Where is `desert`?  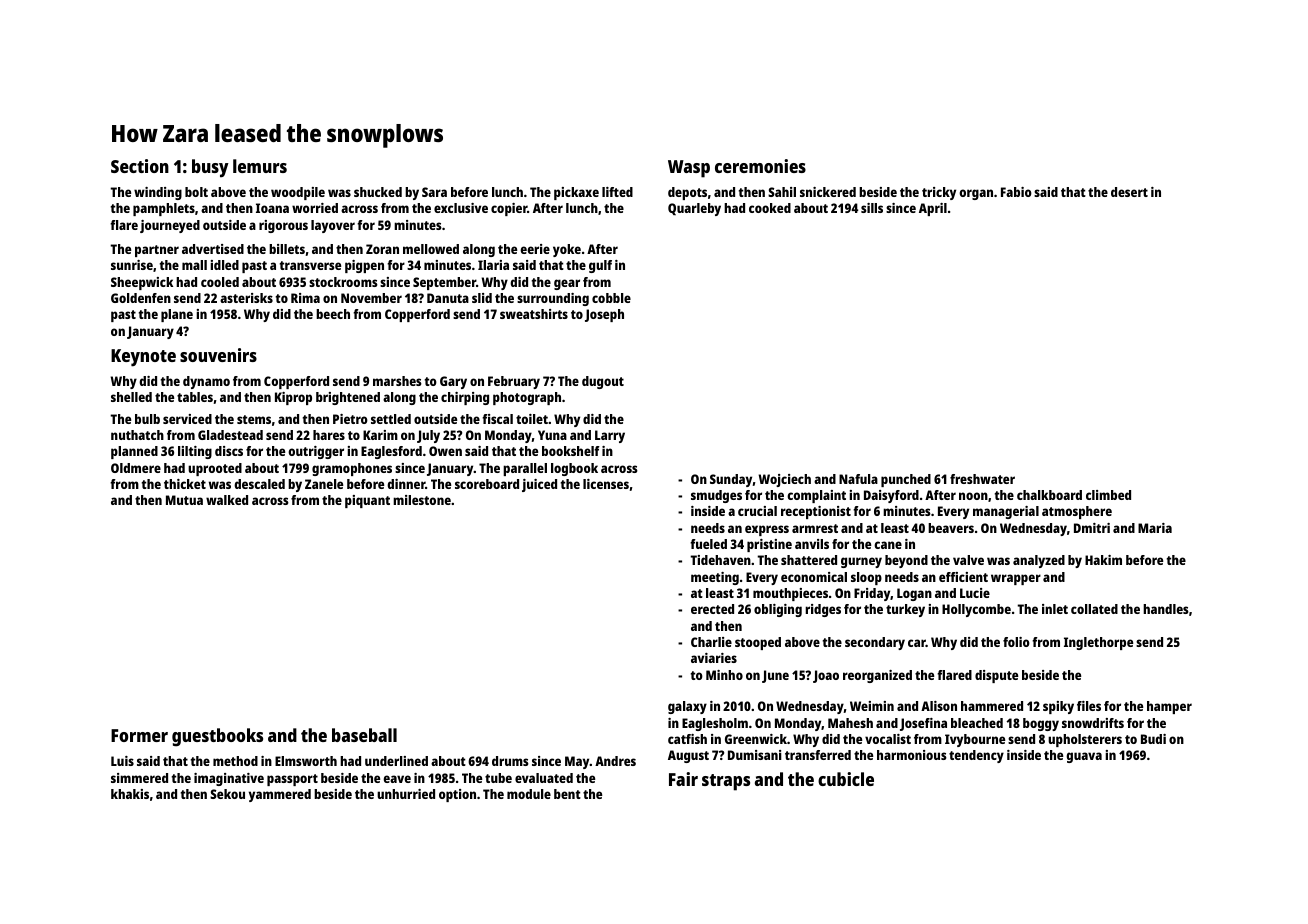 desert is located at coordinates (1129, 192).
